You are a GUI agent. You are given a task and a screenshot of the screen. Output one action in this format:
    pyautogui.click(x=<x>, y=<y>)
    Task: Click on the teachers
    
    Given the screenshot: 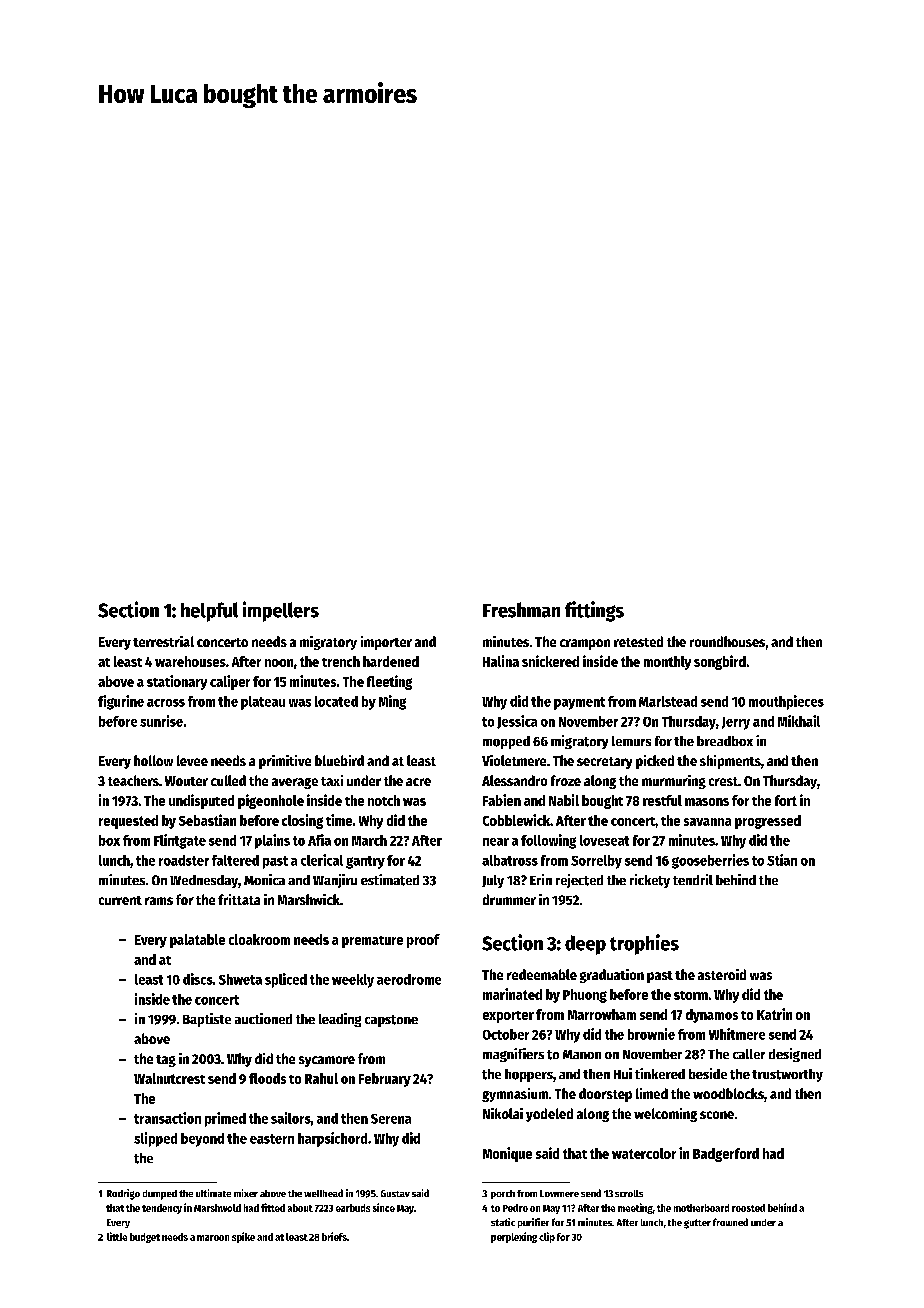 What is the action you would take?
    pyautogui.click(x=133, y=780)
